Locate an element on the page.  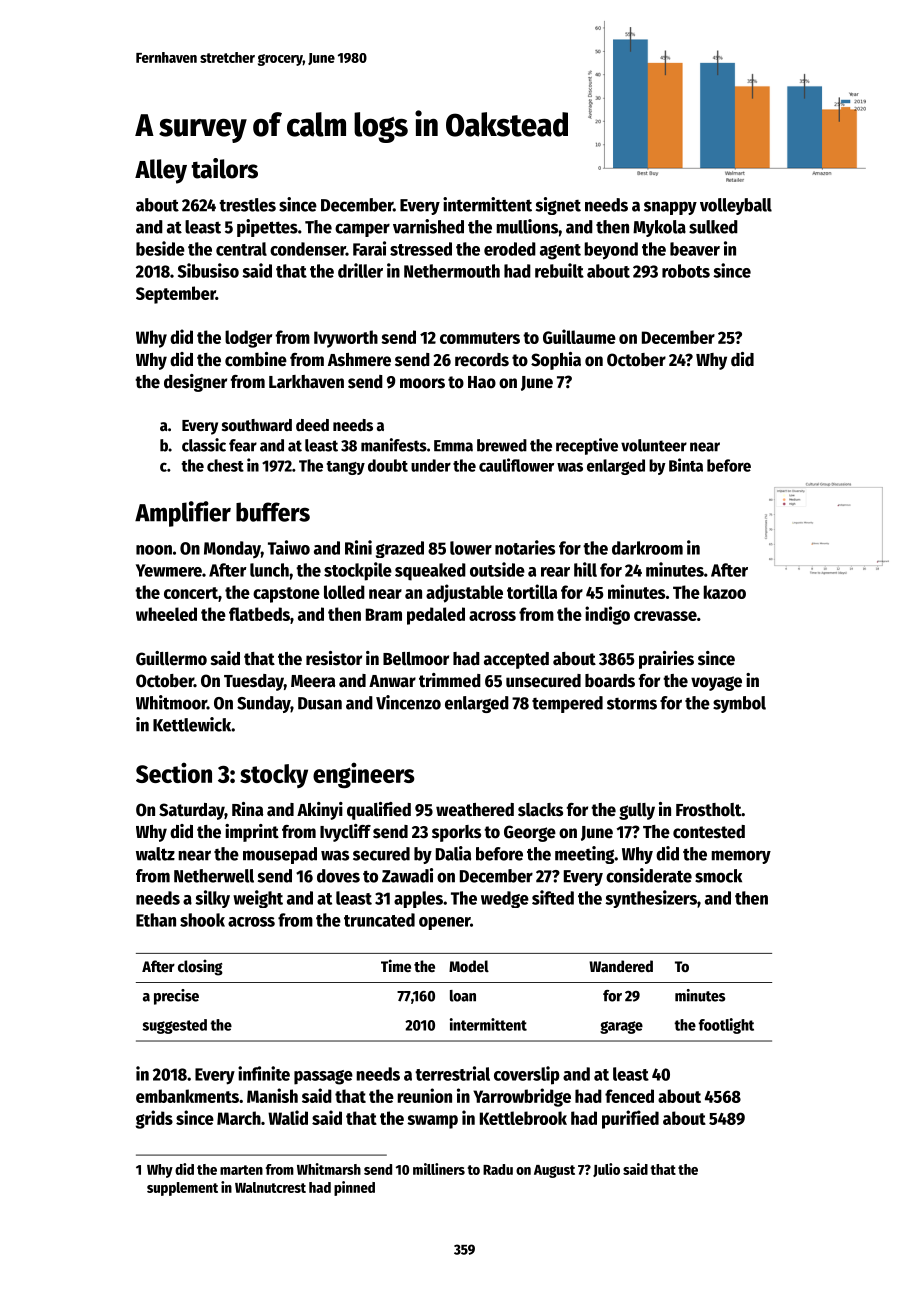
darkroom is located at coordinates (647, 548).
